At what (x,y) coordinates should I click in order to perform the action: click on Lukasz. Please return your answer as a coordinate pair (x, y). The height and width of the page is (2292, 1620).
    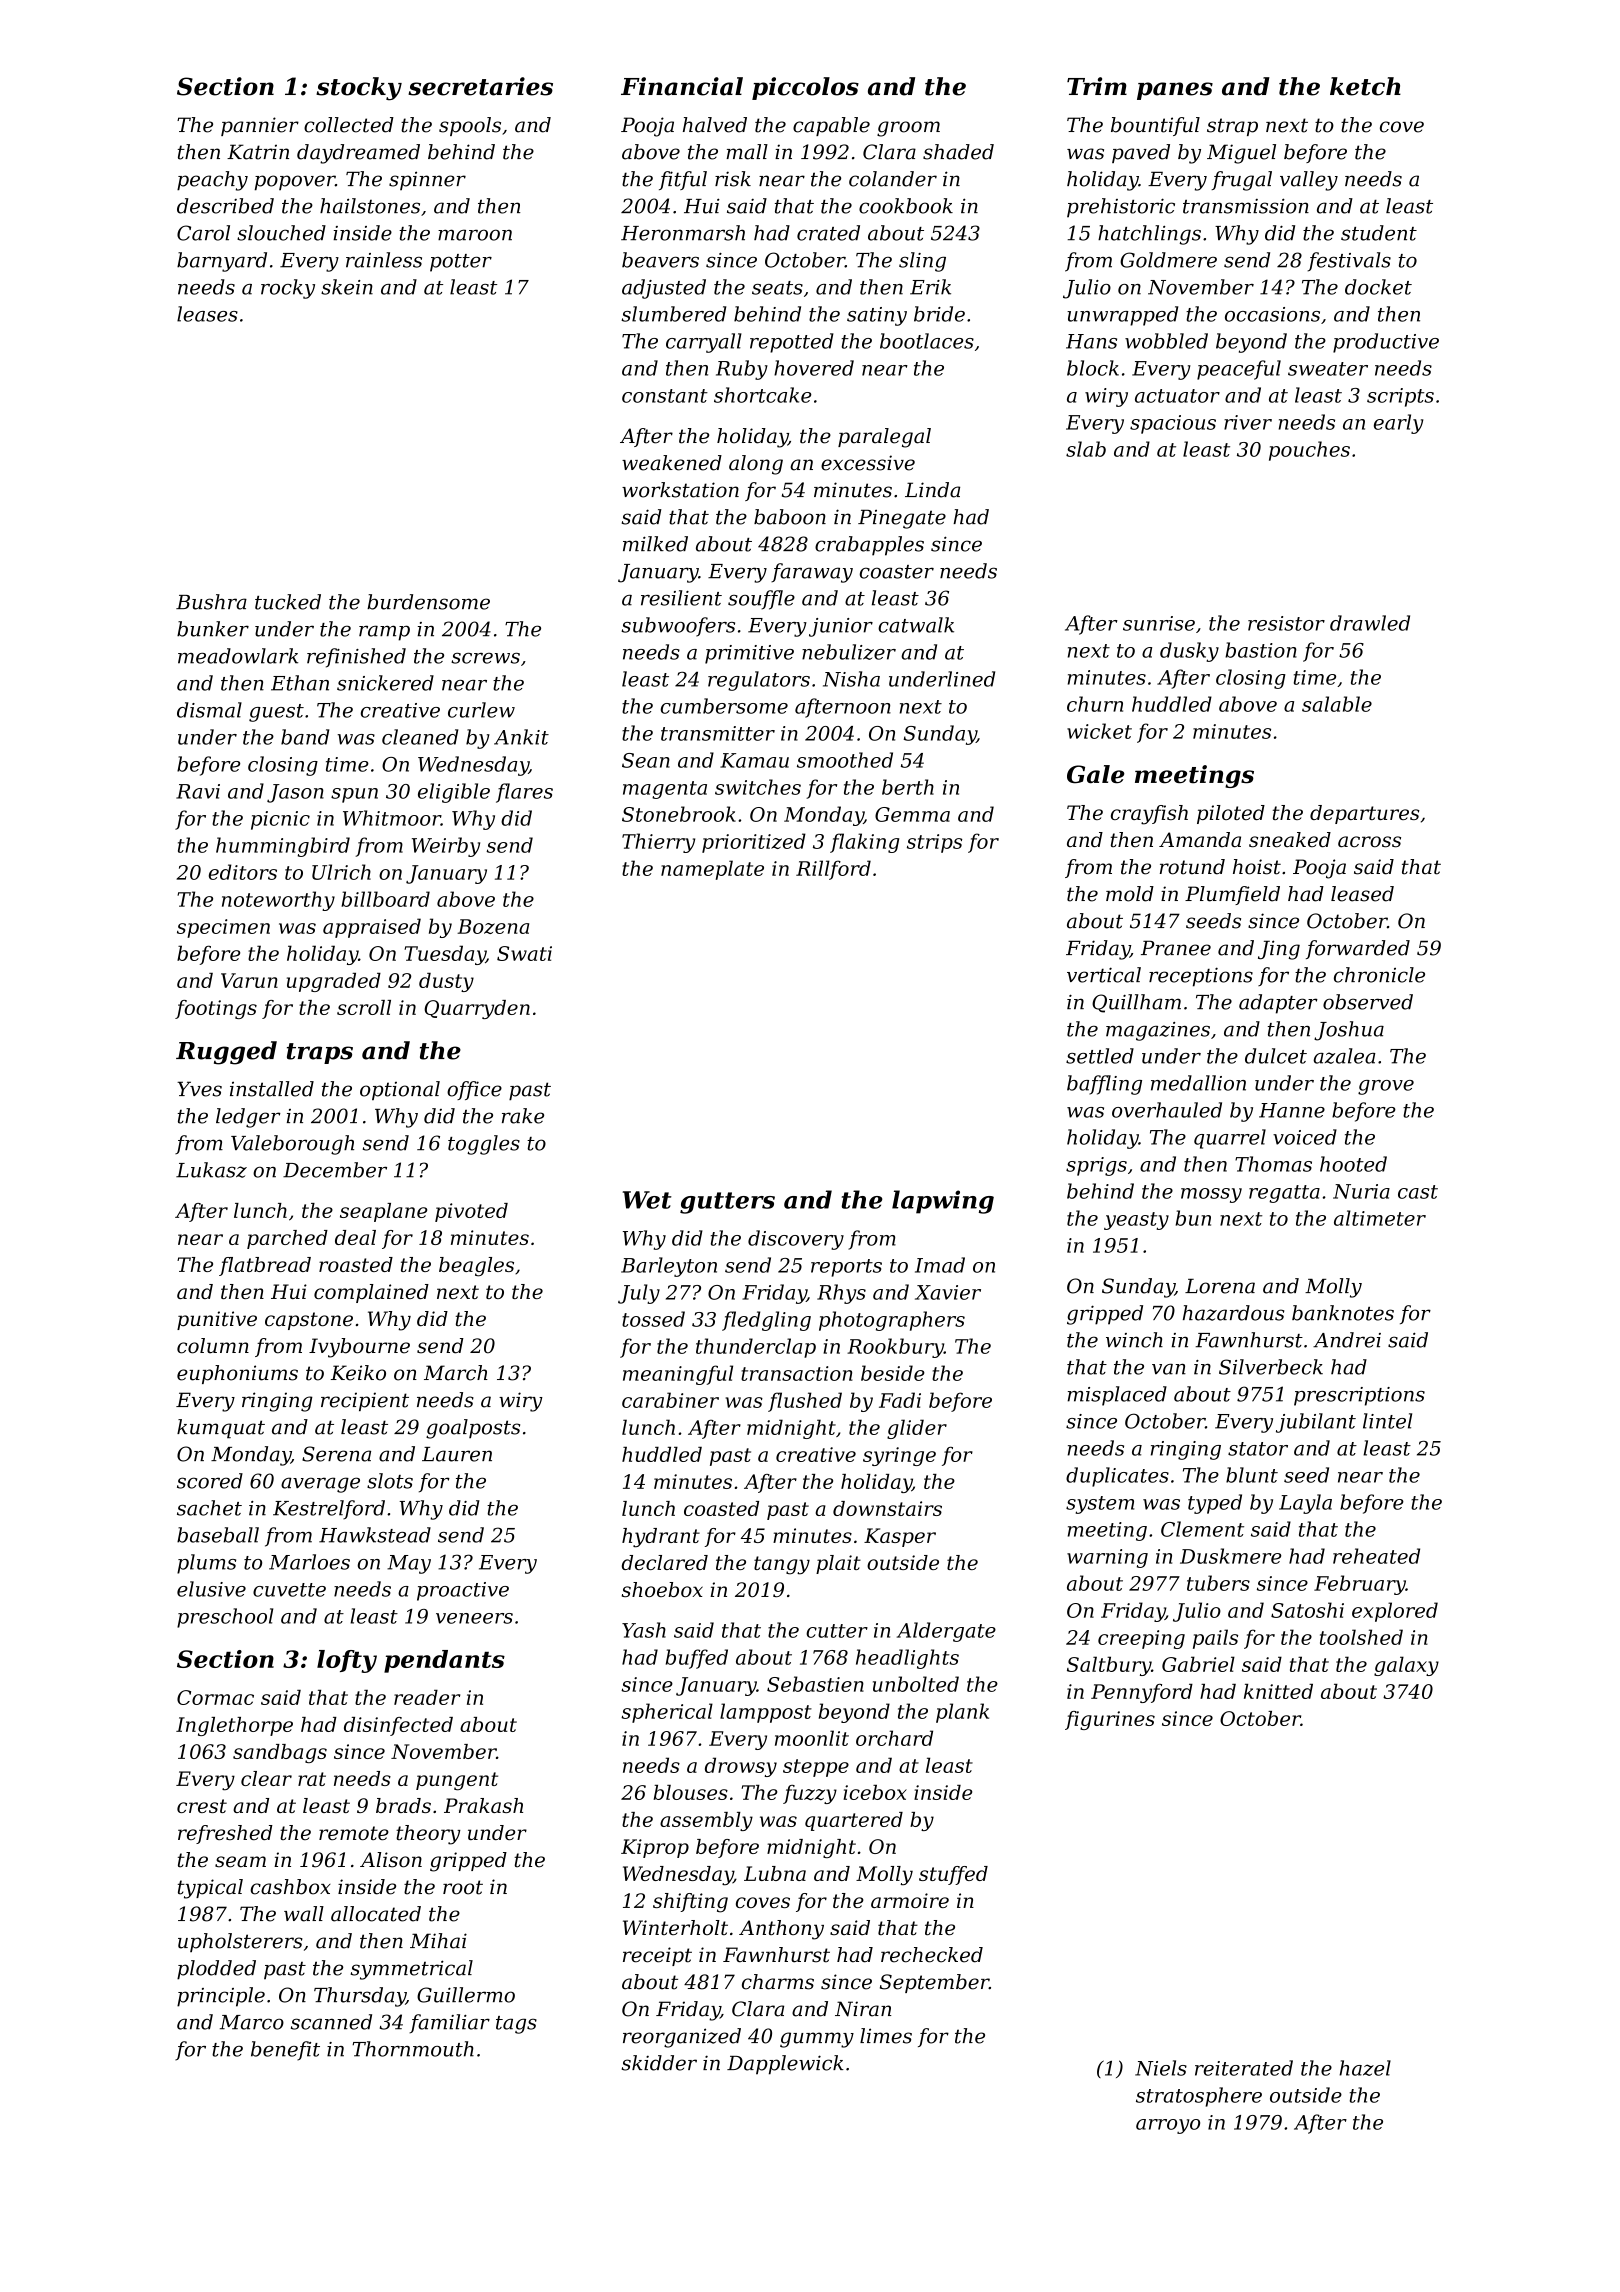
    Looking at the image, I should click on (211, 1170).
